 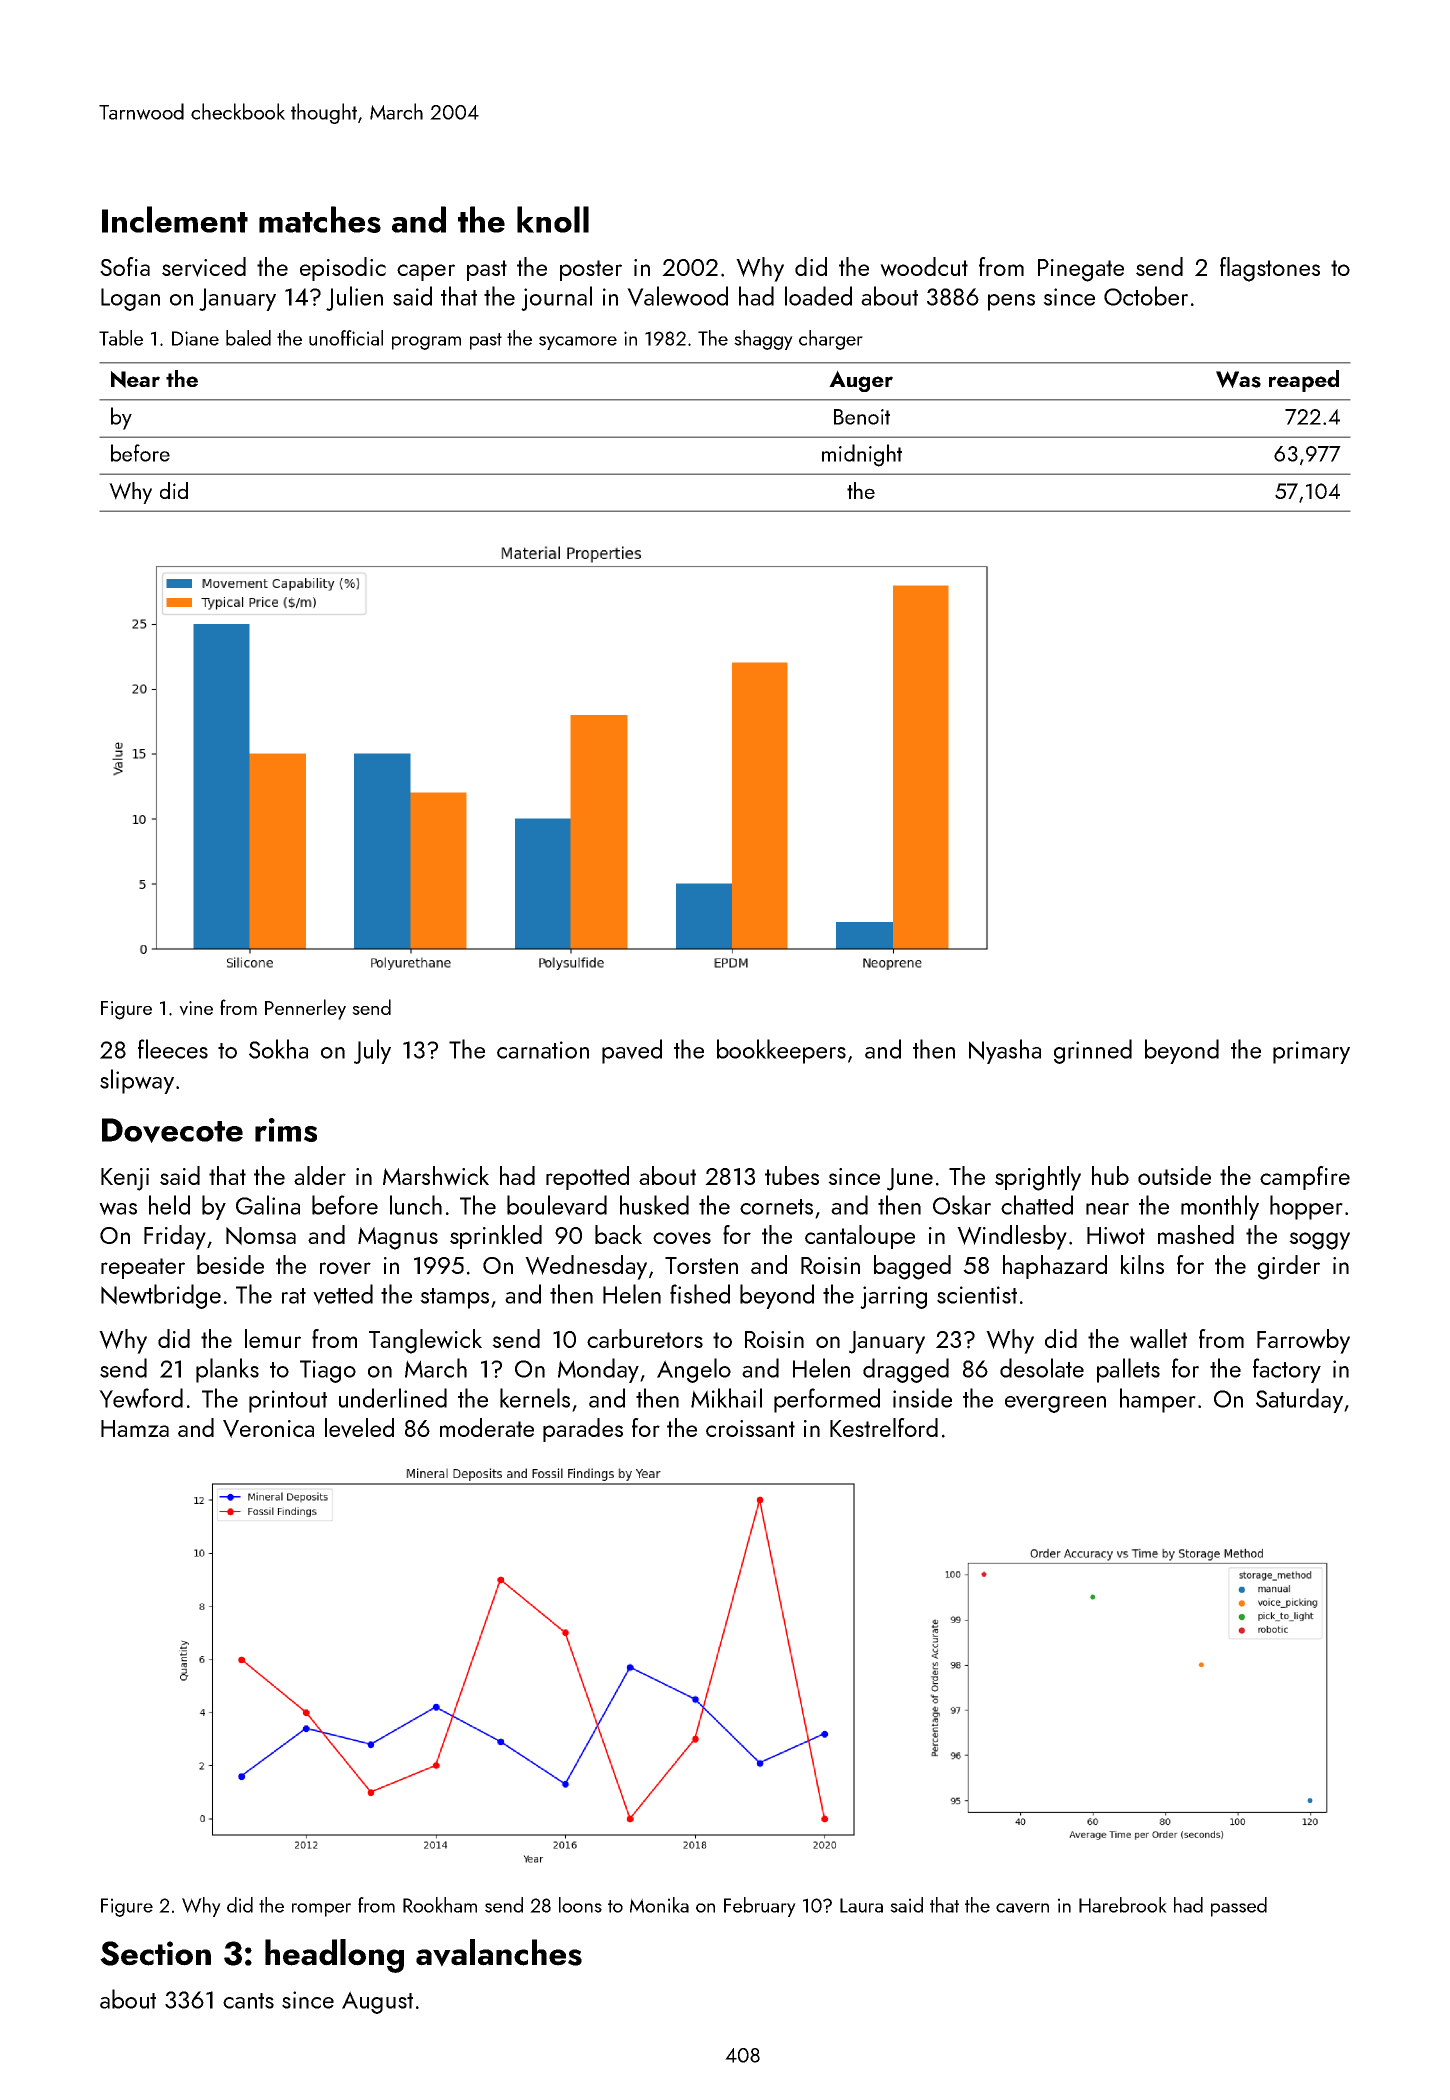 What do you see at coordinates (261, 1236) in the page?
I see `Nomsa` at bounding box center [261, 1236].
